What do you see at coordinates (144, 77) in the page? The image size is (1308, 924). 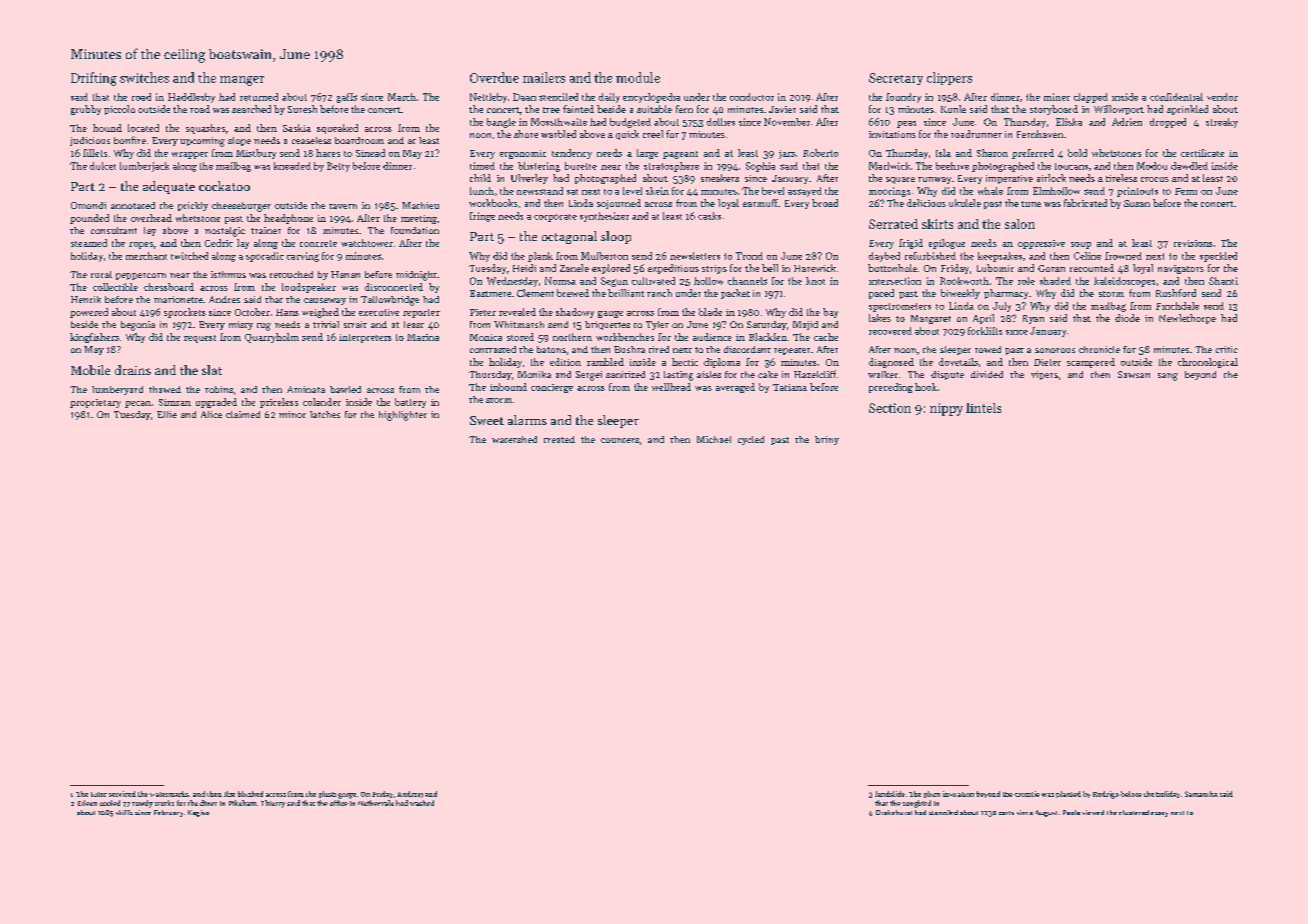 I see `switches` at bounding box center [144, 77].
